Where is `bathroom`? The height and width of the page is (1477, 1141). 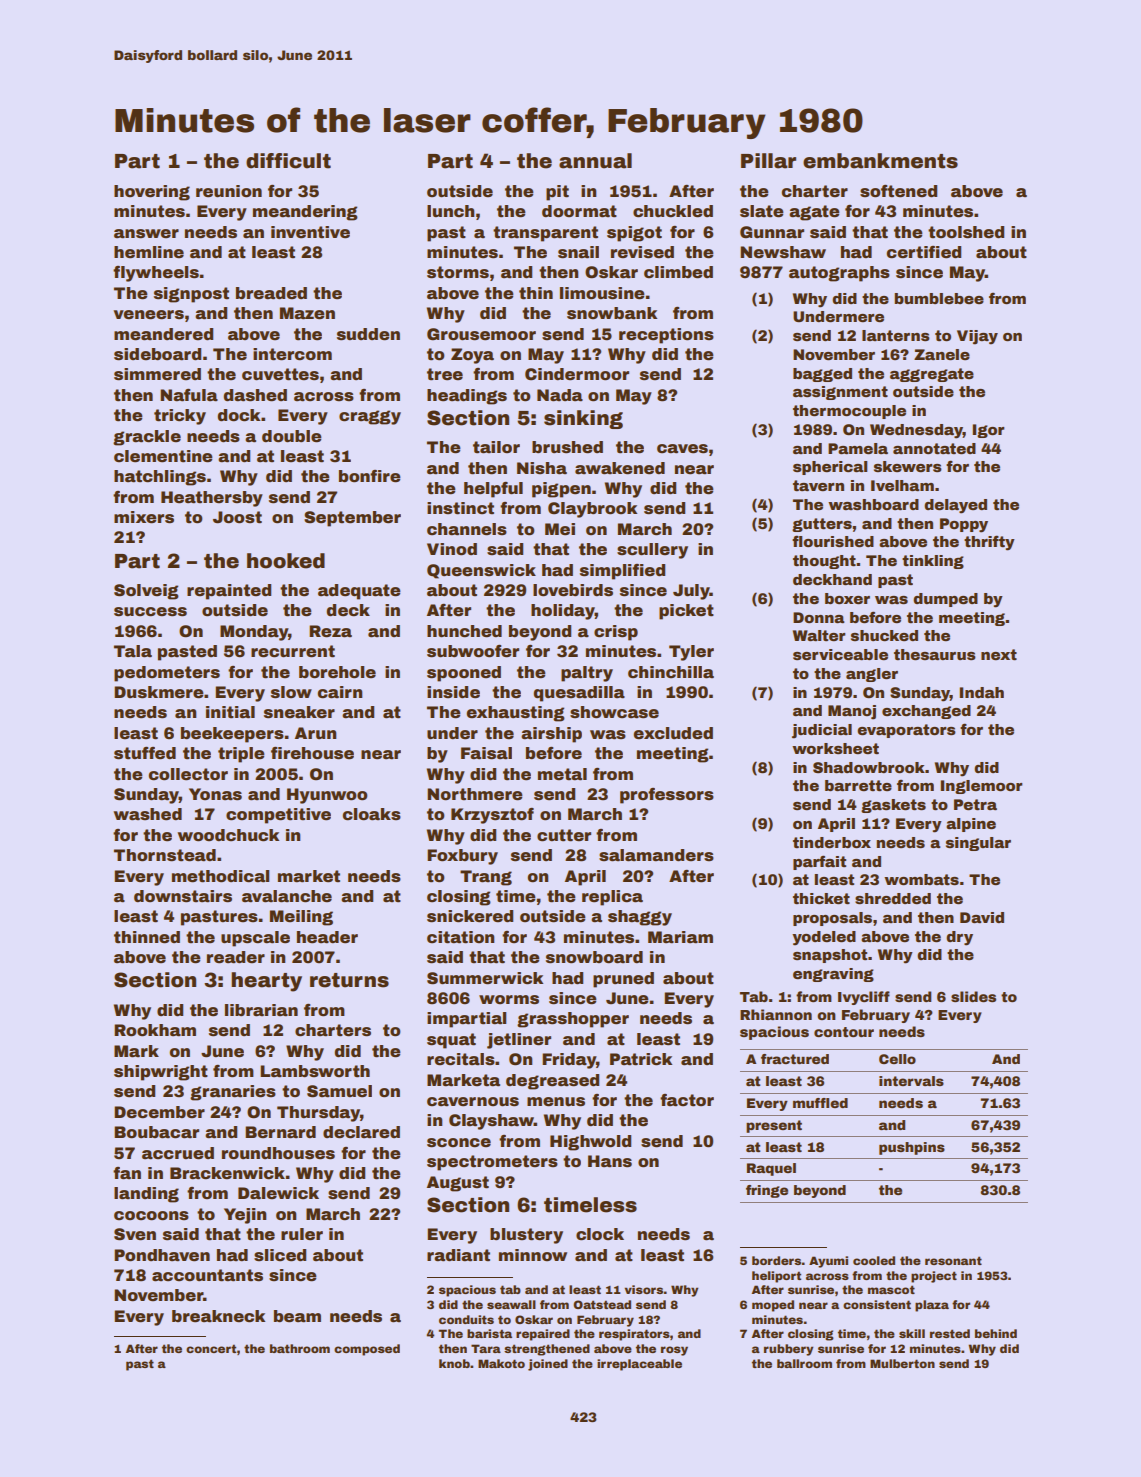 bathroom is located at coordinates (300, 1348).
